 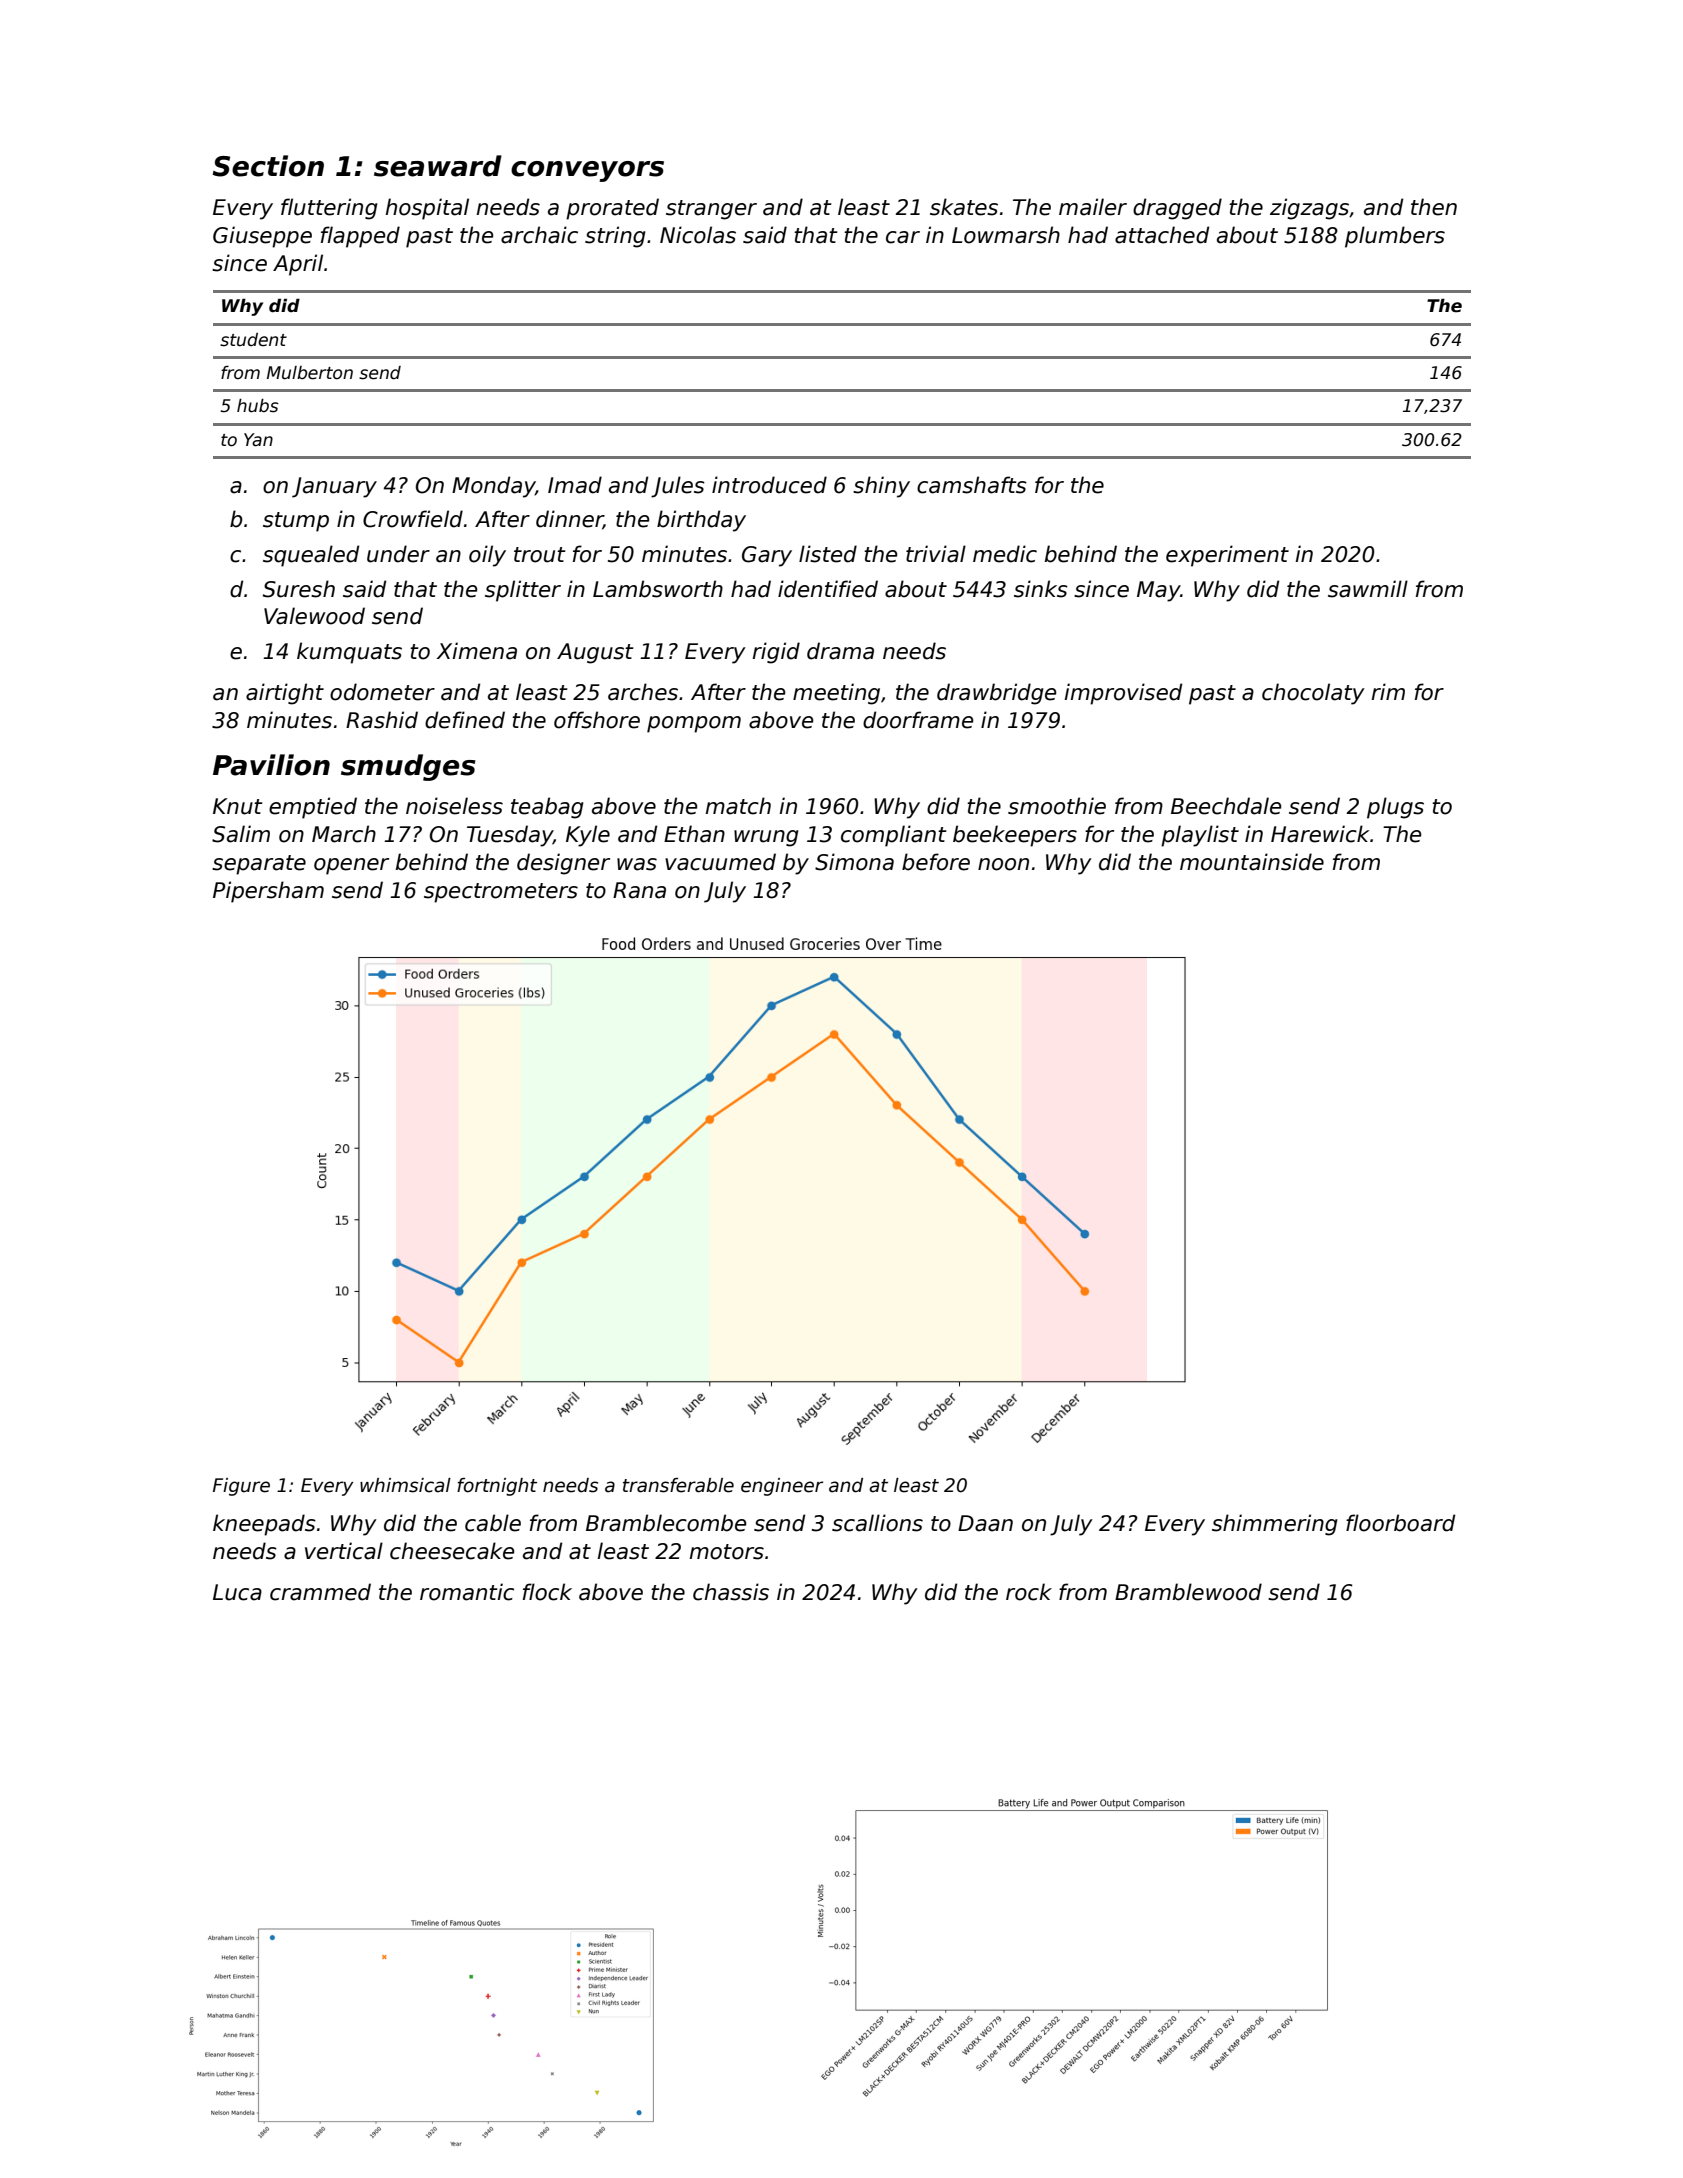 I want to click on Harewick, so click(x=1320, y=834).
